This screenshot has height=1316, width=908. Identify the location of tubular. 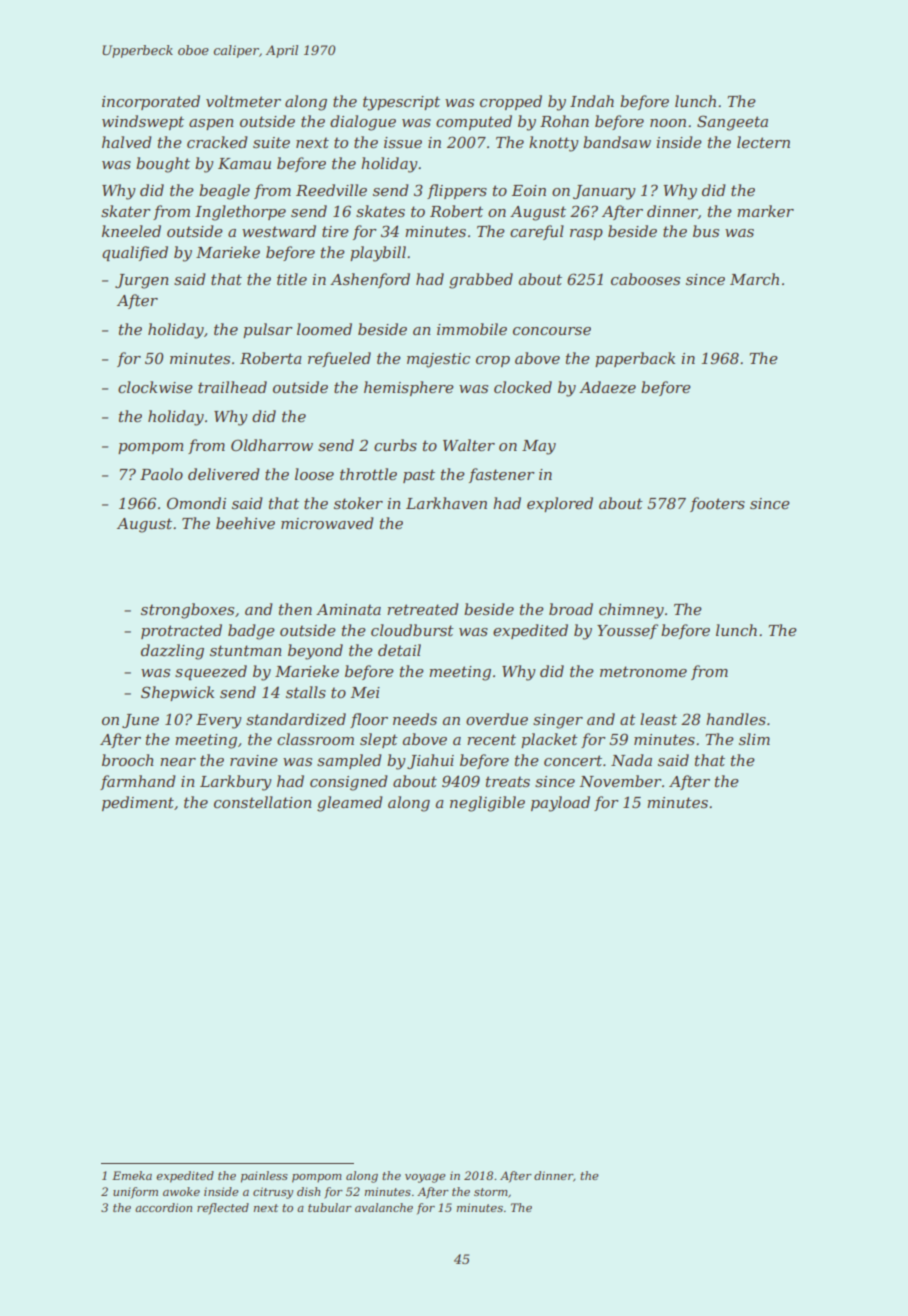
(330, 1207).
